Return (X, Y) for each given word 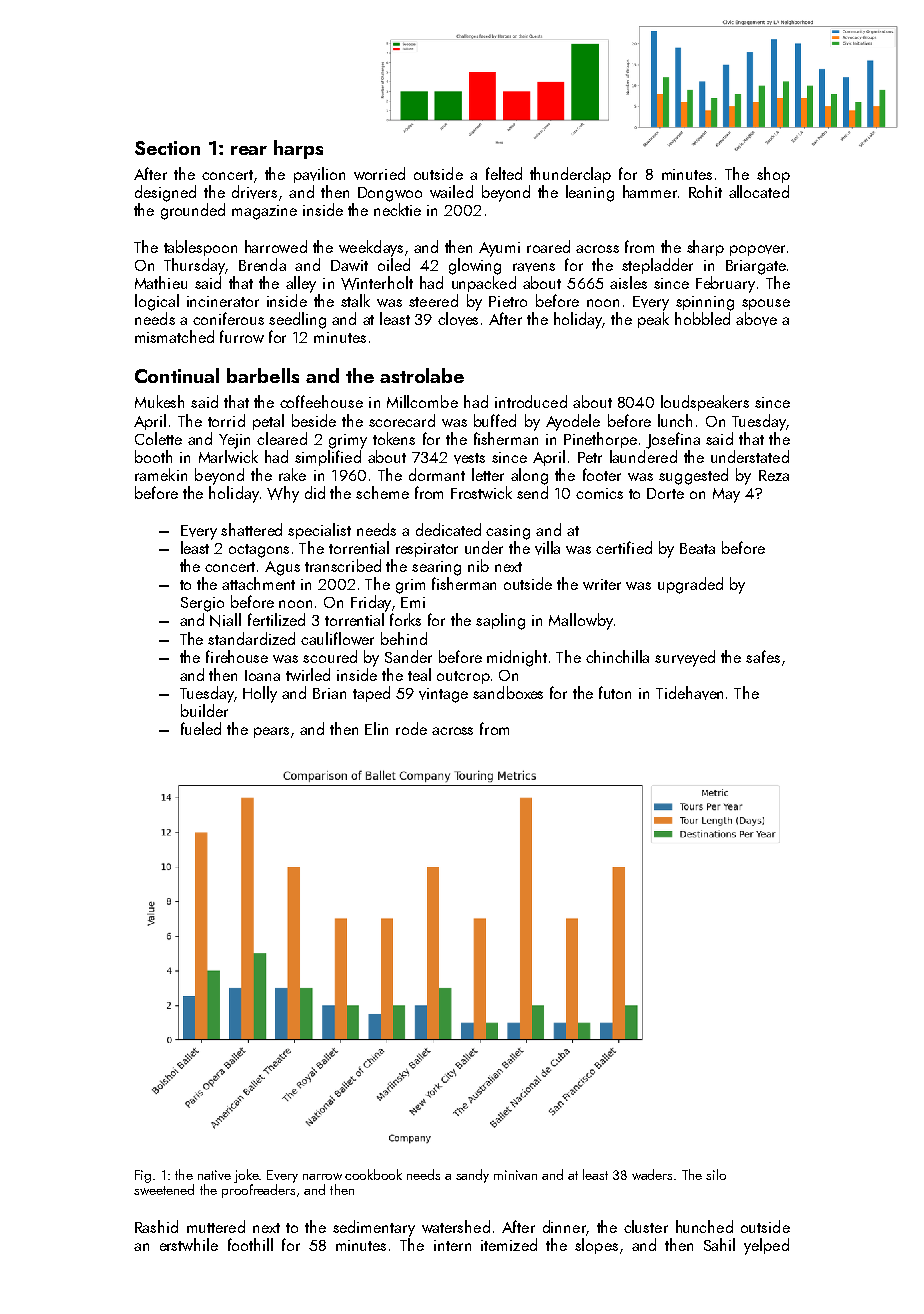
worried (379, 173)
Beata (697, 548)
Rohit (705, 191)
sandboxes (508, 692)
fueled (201, 728)
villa (547, 548)
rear (249, 150)
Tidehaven (689, 693)
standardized (251, 638)
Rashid (156, 1226)
